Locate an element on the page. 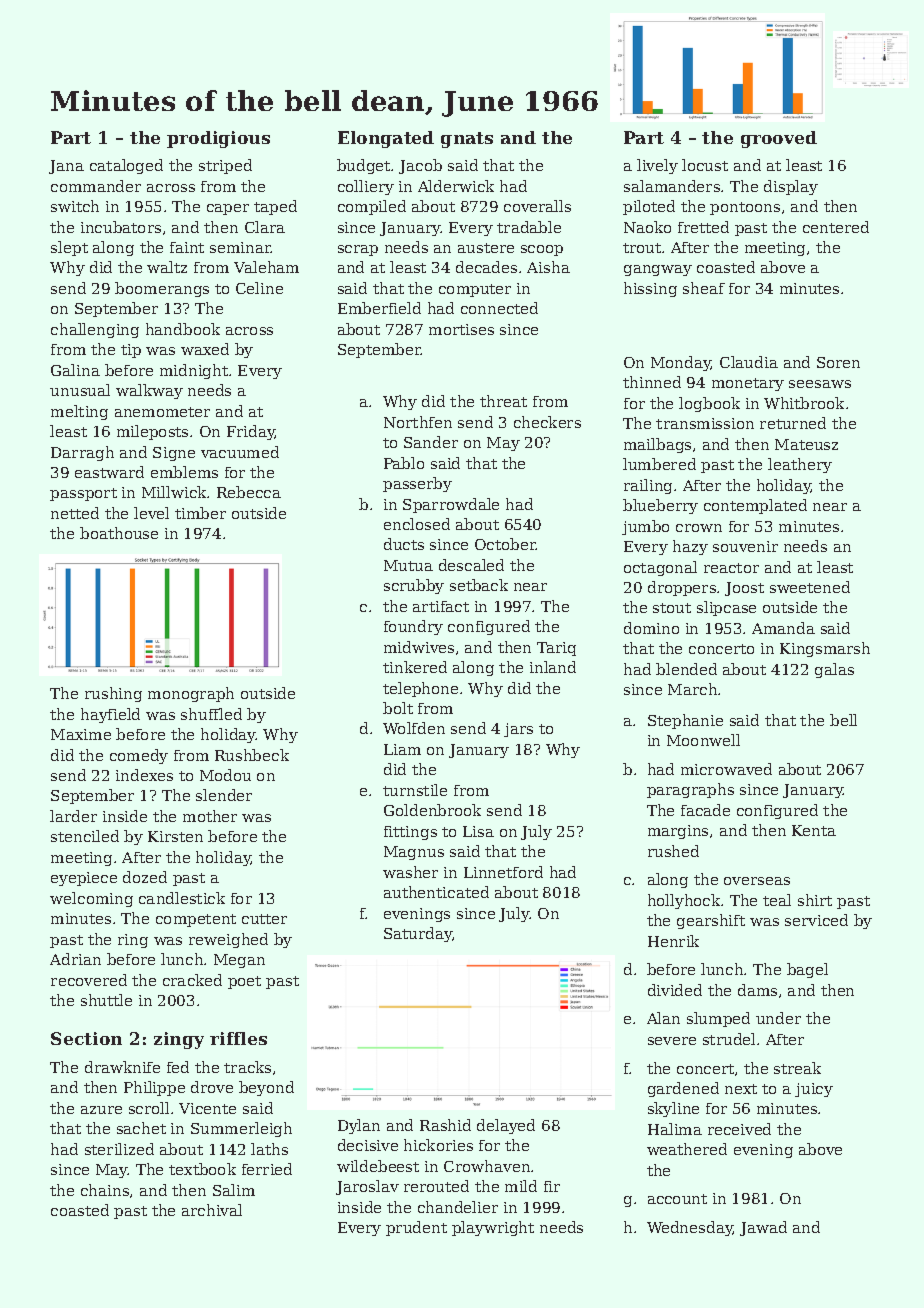  Jana is located at coordinates (66, 167).
